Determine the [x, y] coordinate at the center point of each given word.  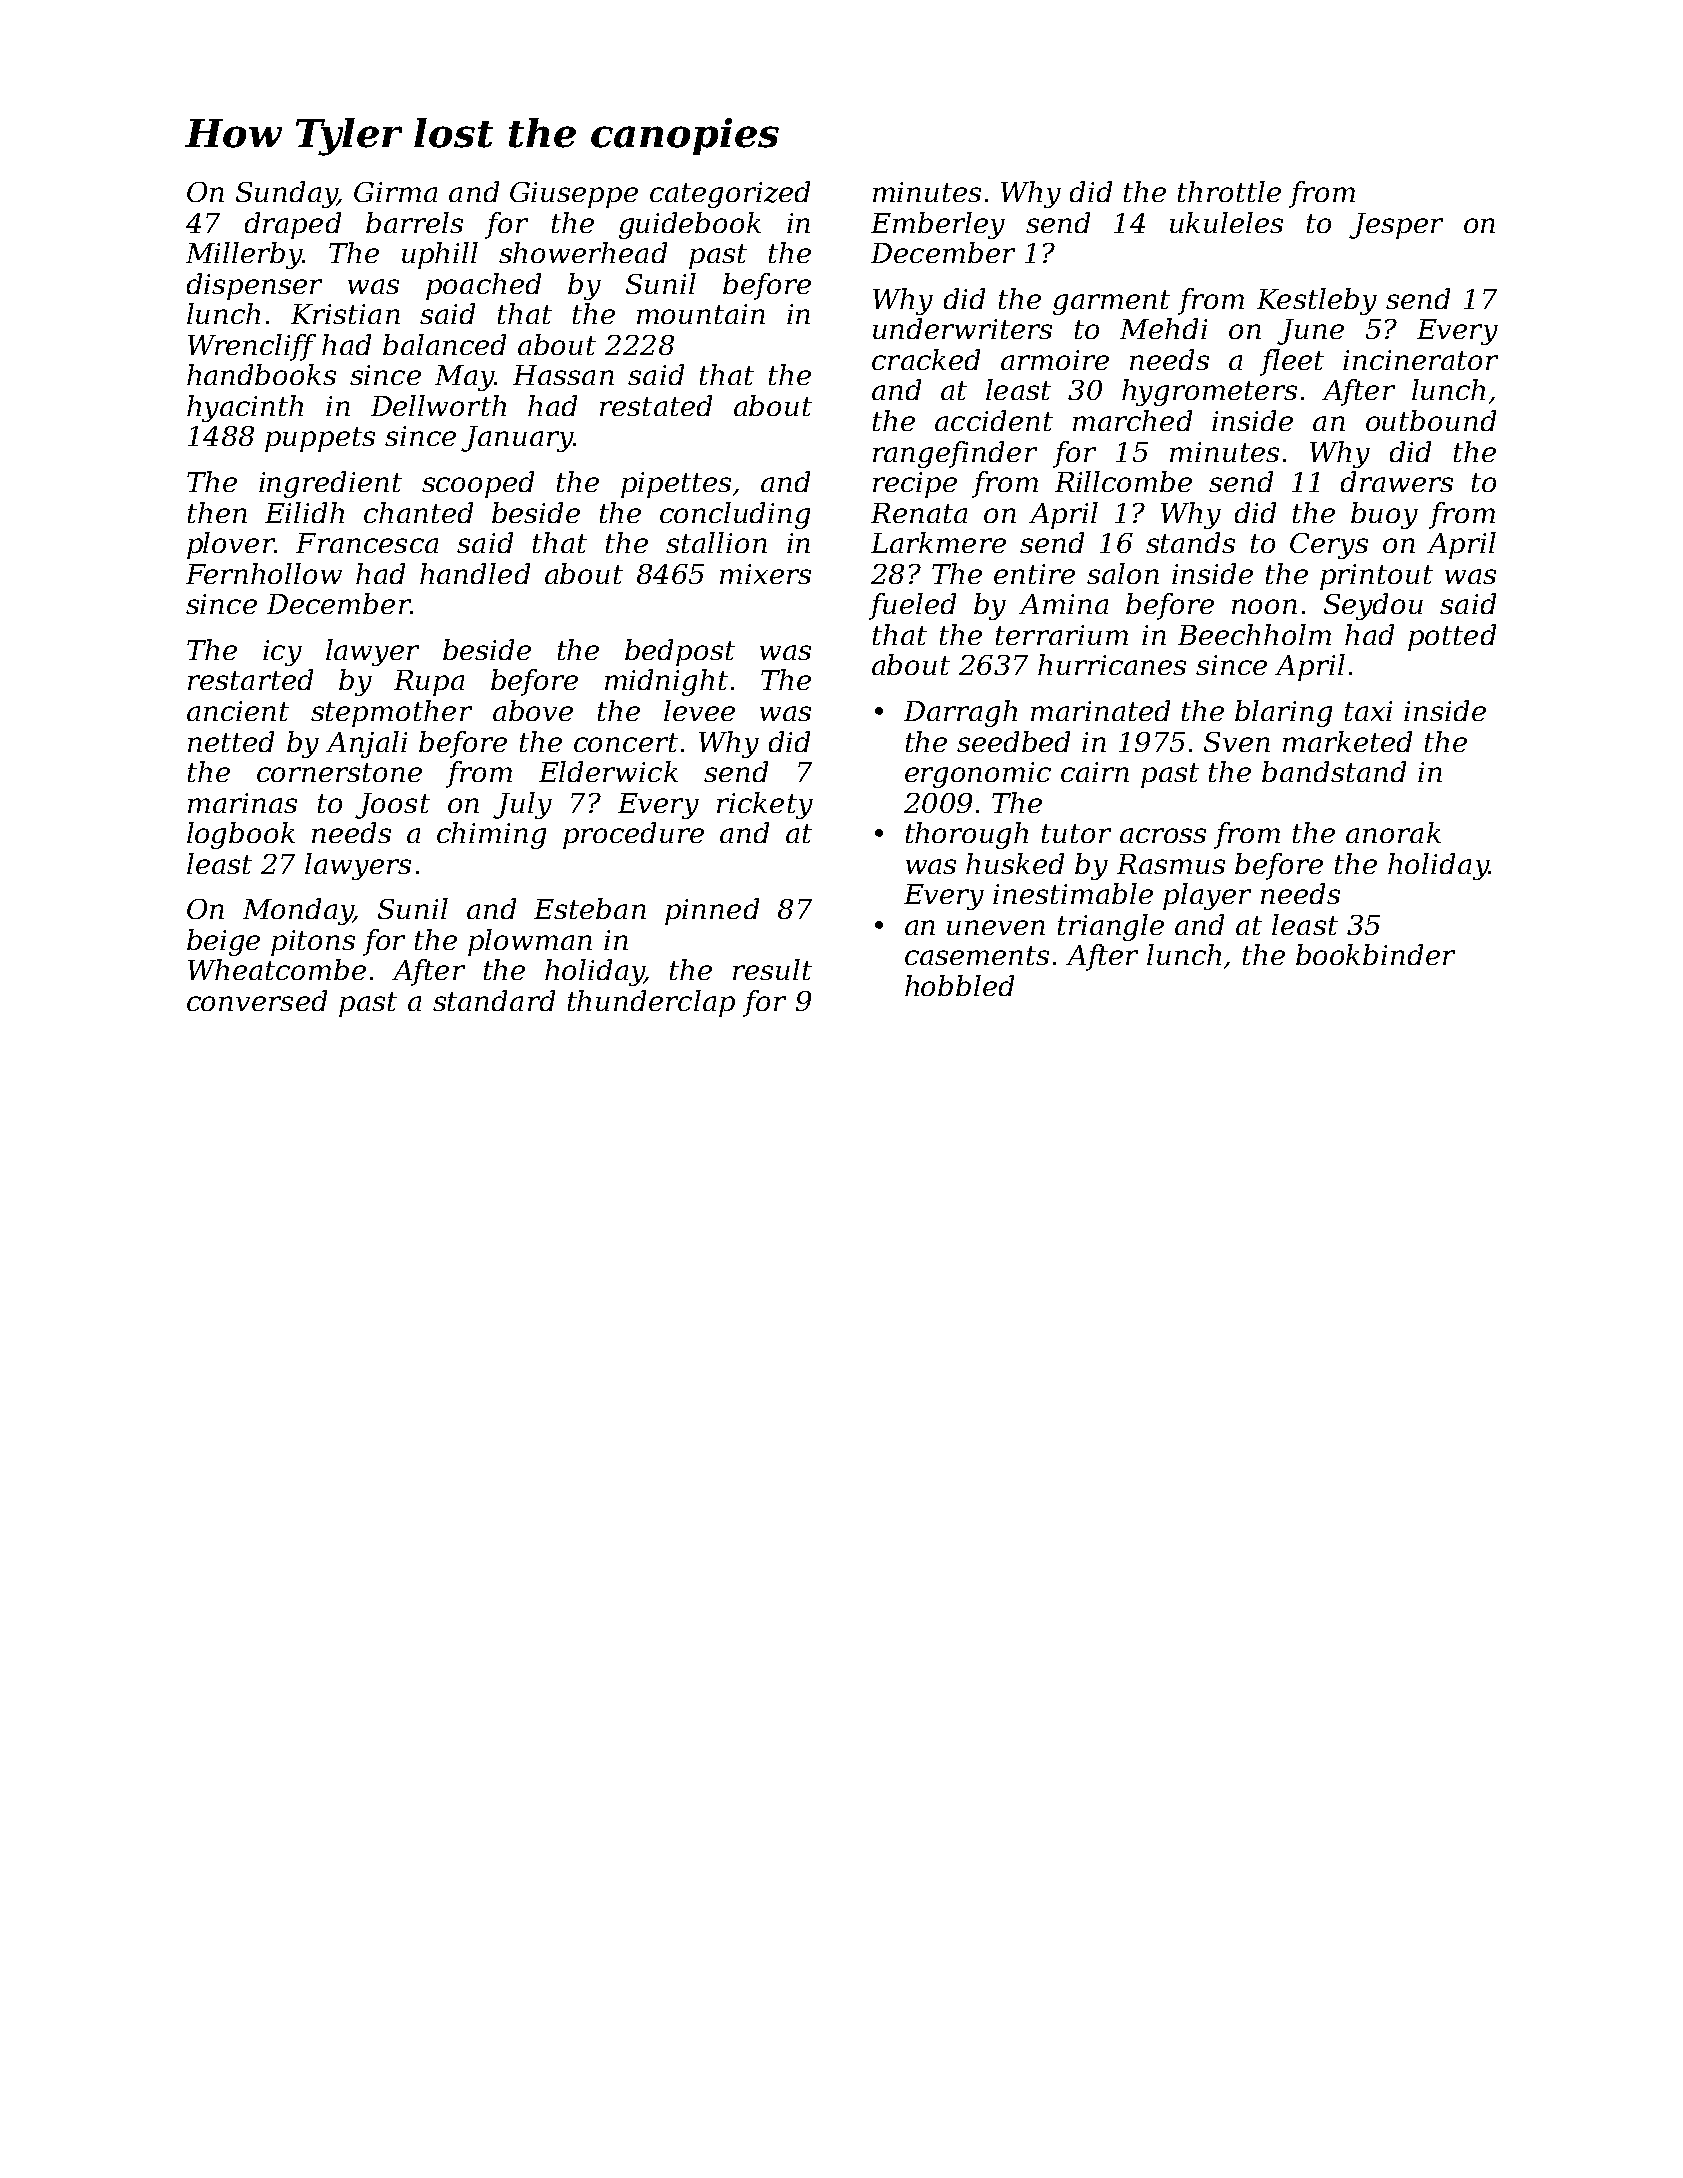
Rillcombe [1123, 481]
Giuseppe [574, 195]
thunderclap [651, 1003]
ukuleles [1226, 222]
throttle [1229, 191]
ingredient [330, 484]
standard [494, 1000]
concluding [735, 515]
